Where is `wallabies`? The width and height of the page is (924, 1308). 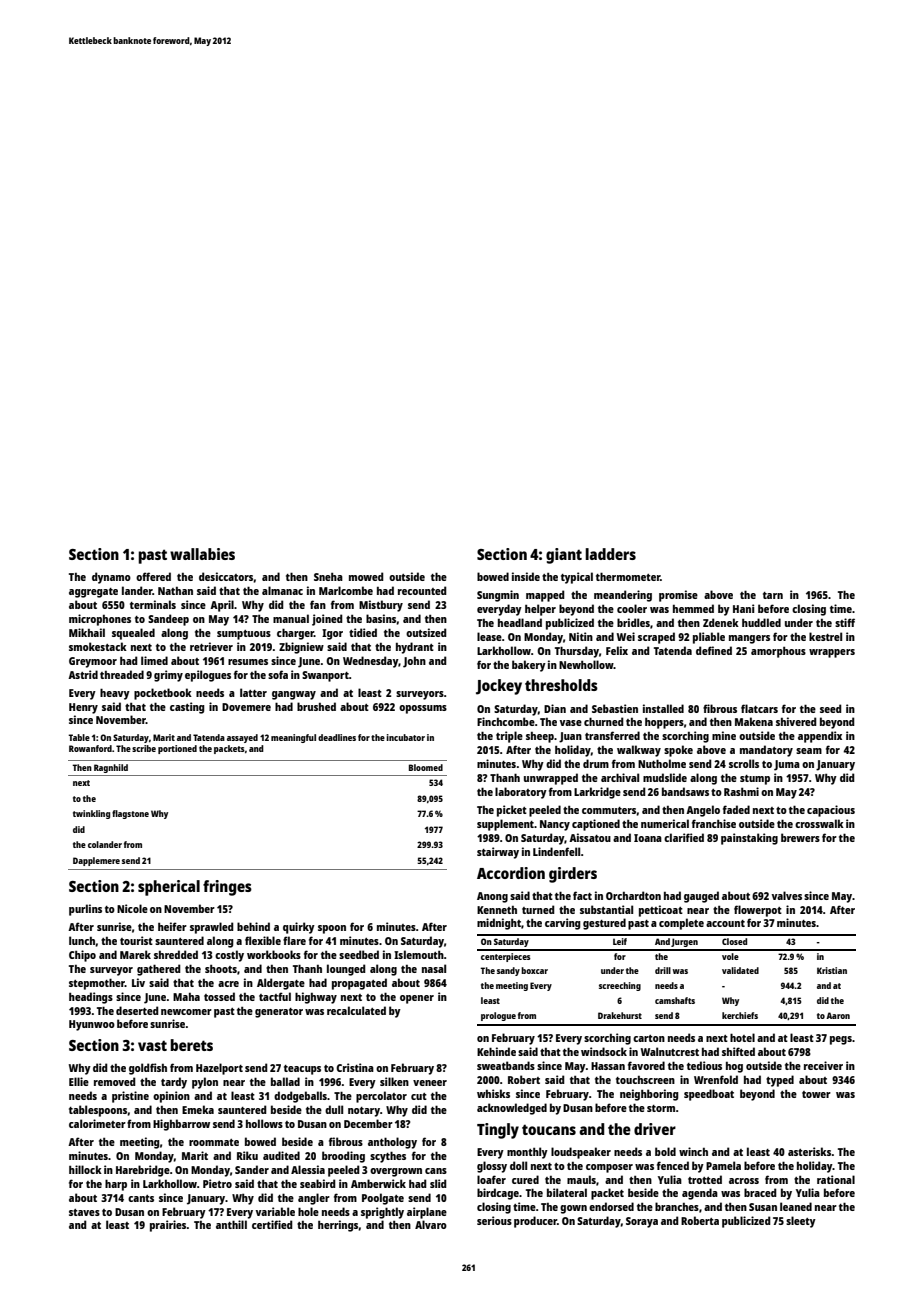 wallabies is located at coordinates (202, 554).
